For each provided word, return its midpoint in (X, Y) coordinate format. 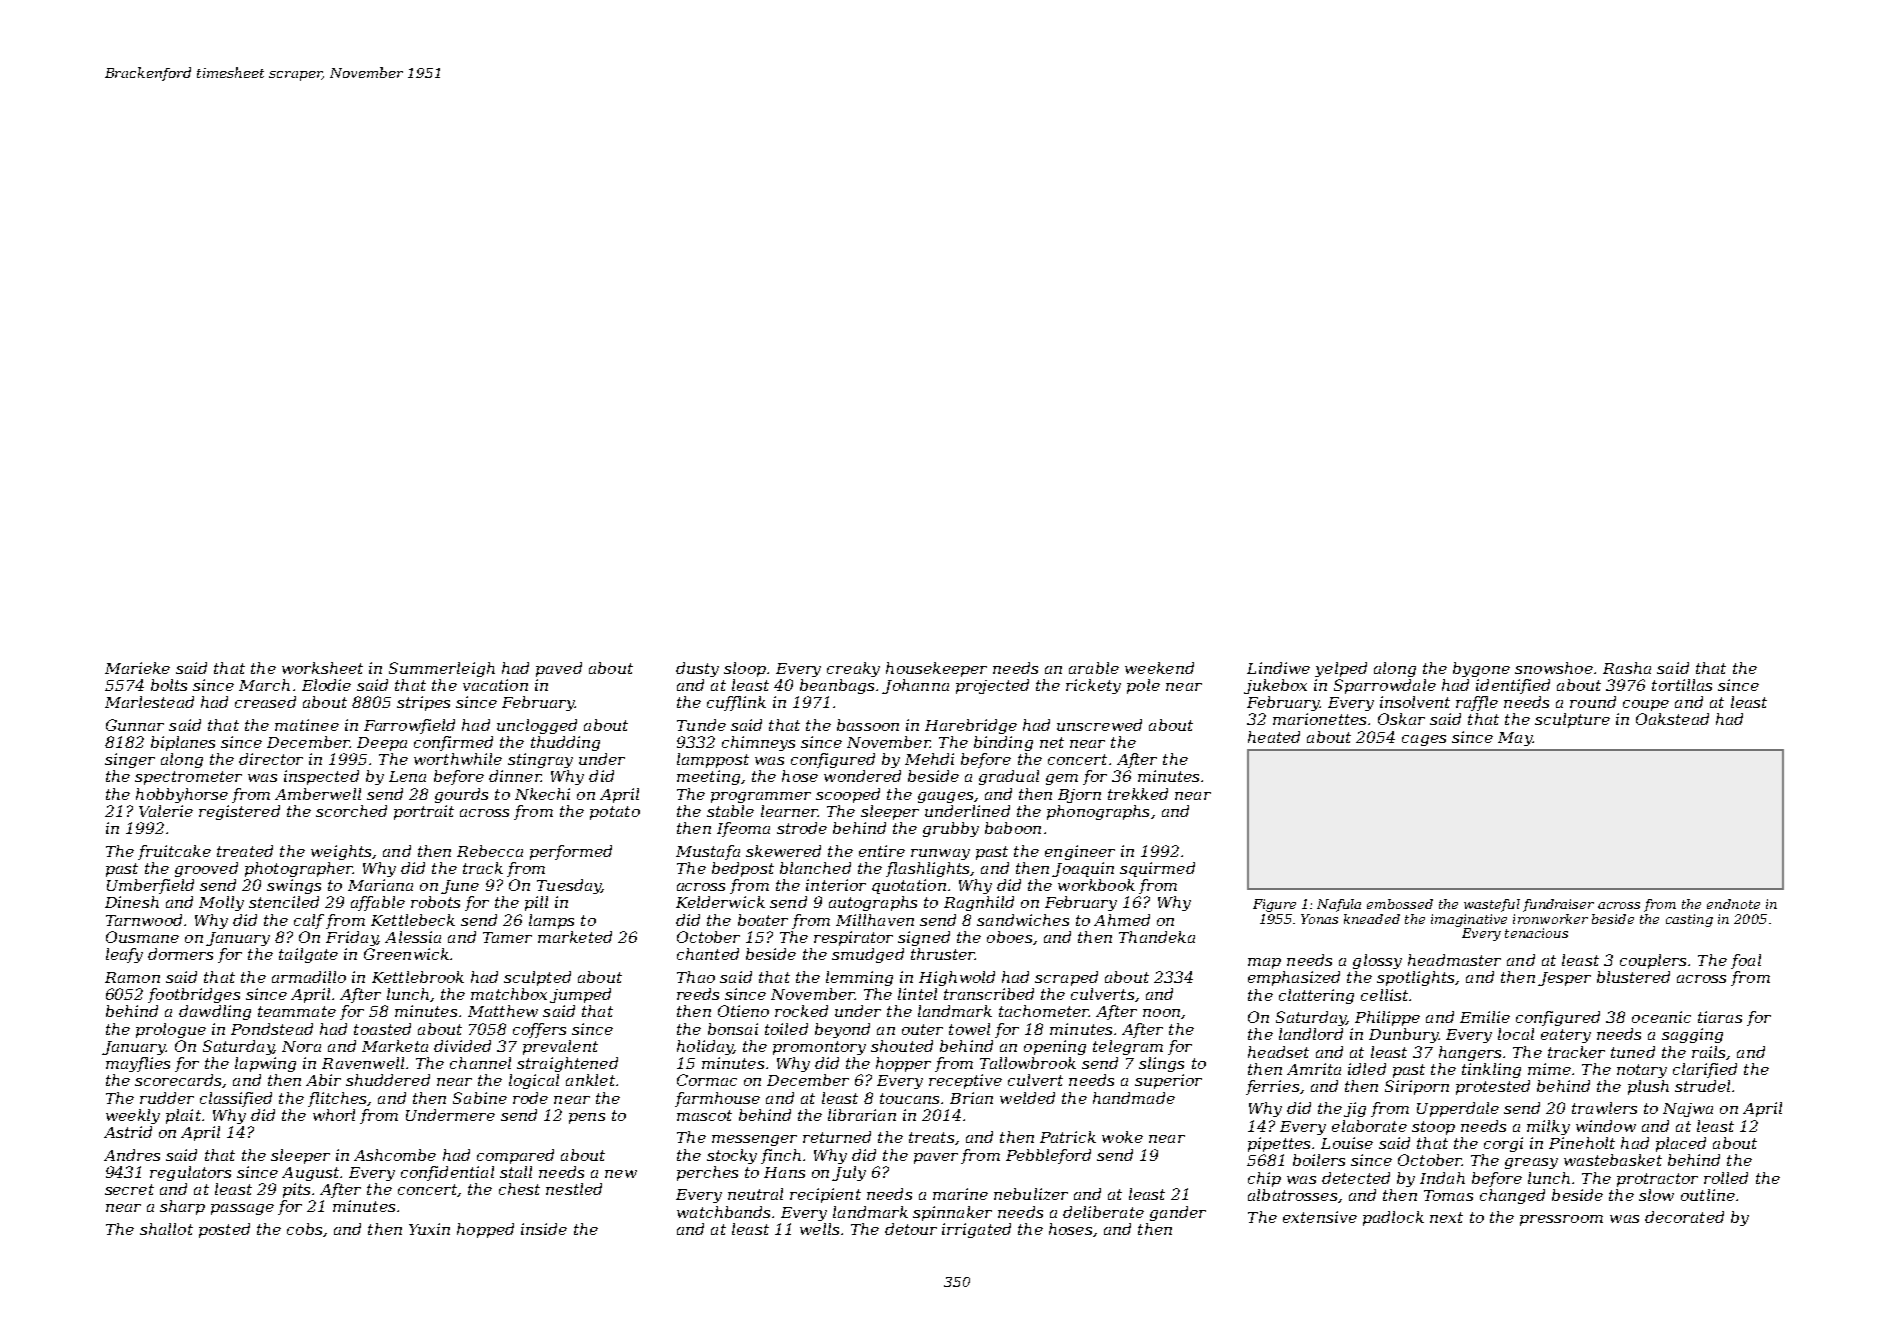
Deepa (382, 744)
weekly (133, 1116)
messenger (754, 1140)
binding (1003, 743)
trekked (1138, 794)
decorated (1684, 1217)
